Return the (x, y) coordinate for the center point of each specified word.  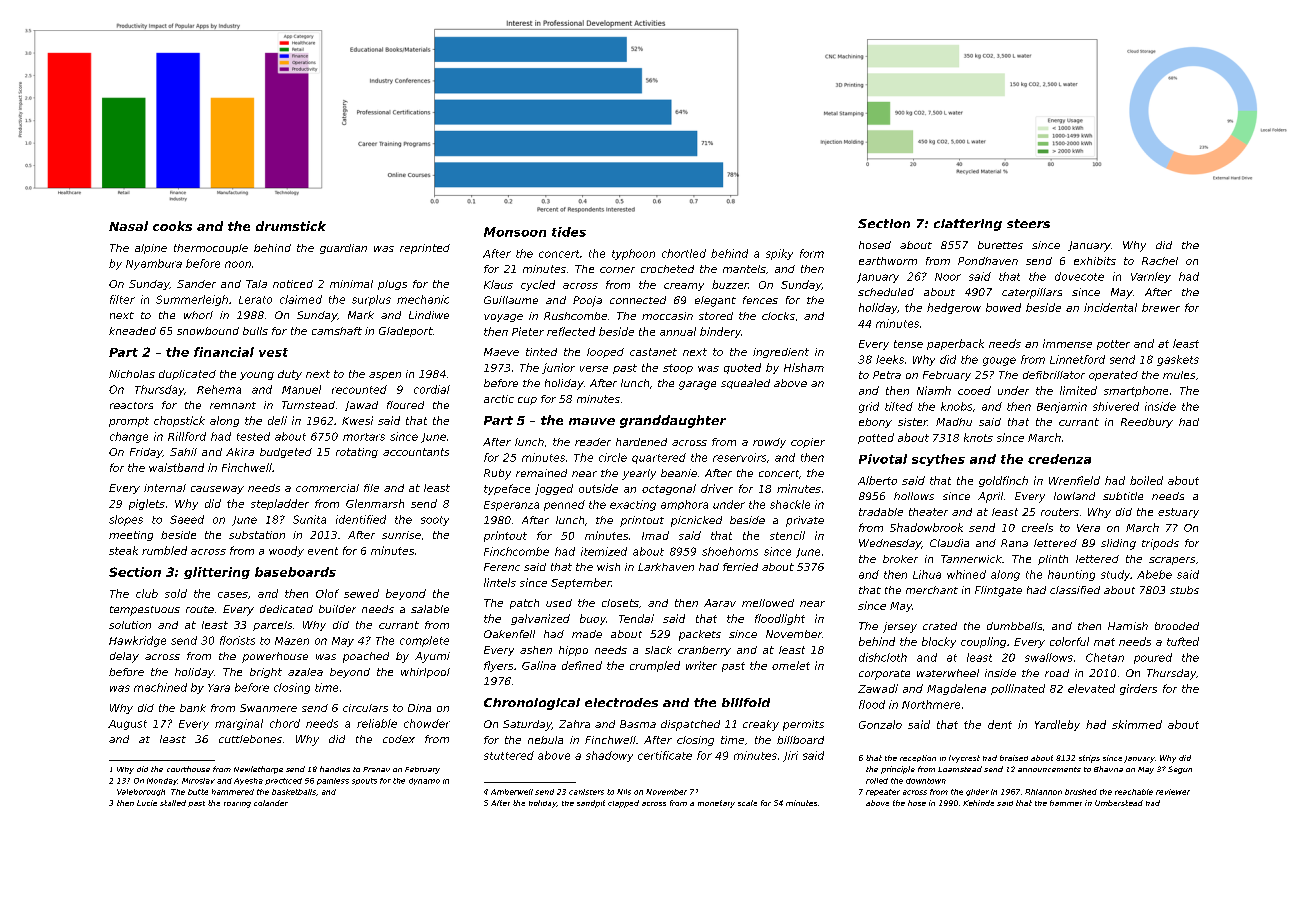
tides (569, 232)
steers (1028, 223)
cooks (172, 226)
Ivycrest (964, 759)
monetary (716, 804)
